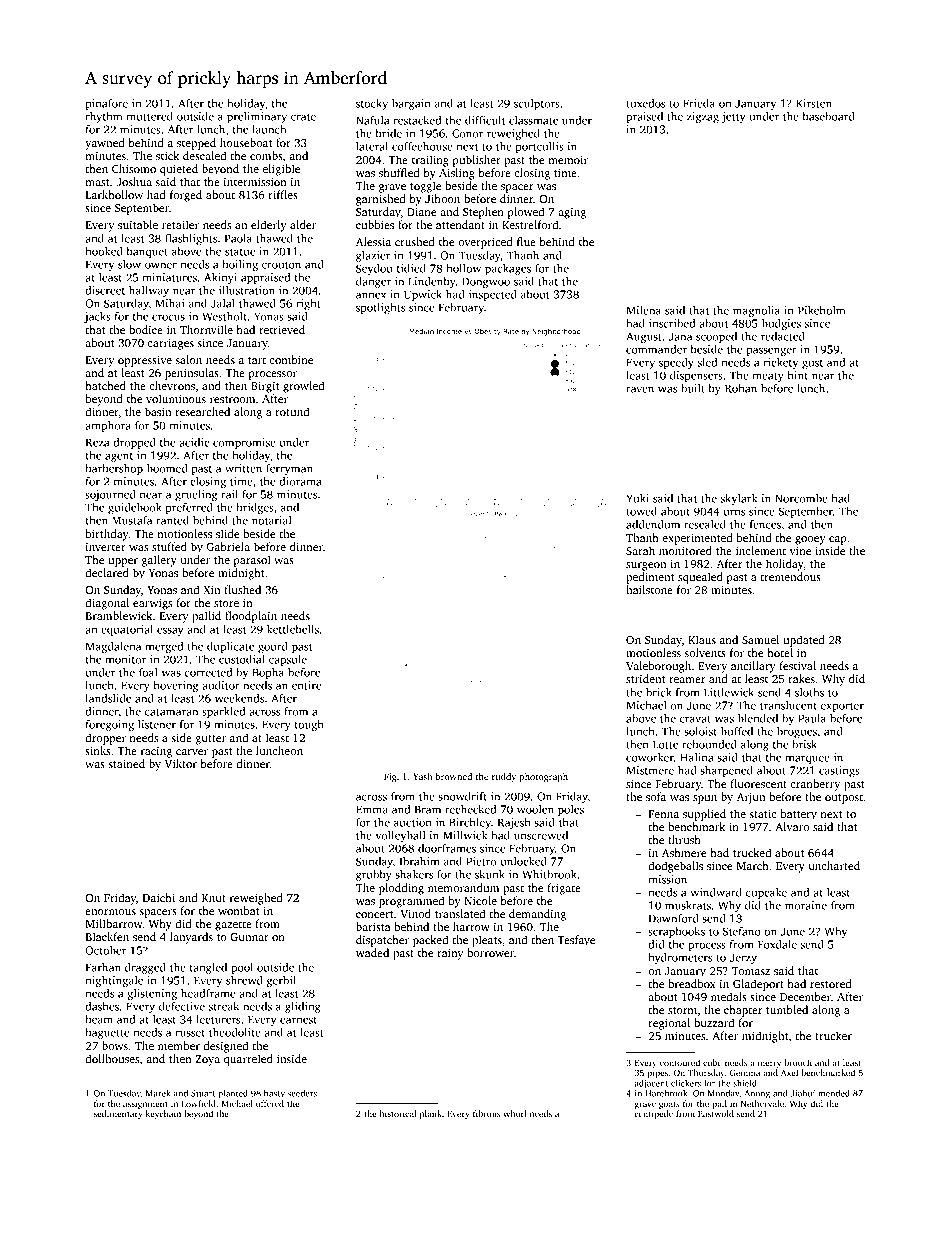 The height and width of the screenshot is (1233, 952). What do you see at coordinates (733, 117) in the screenshot?
I see `jetty` at bounding box center [733, 117].
